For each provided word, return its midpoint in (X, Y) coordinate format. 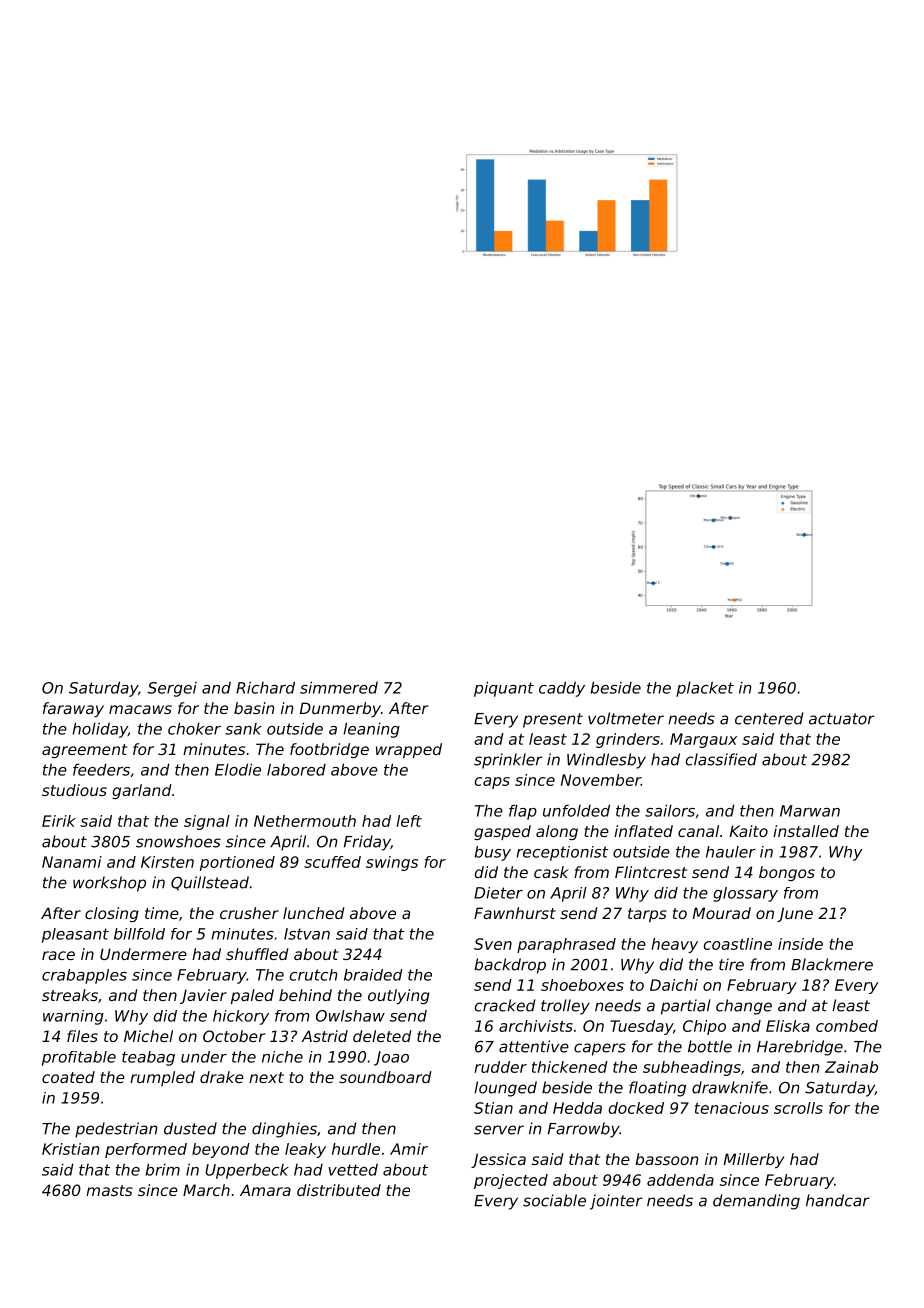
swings (392, 863)
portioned (237, 863)
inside (800, 944)
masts (109, 1190)
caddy (562, 689)
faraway (73, 709)
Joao (391, 1058)
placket (705, 689)
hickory (241, 1017)
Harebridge (800, 1048)
